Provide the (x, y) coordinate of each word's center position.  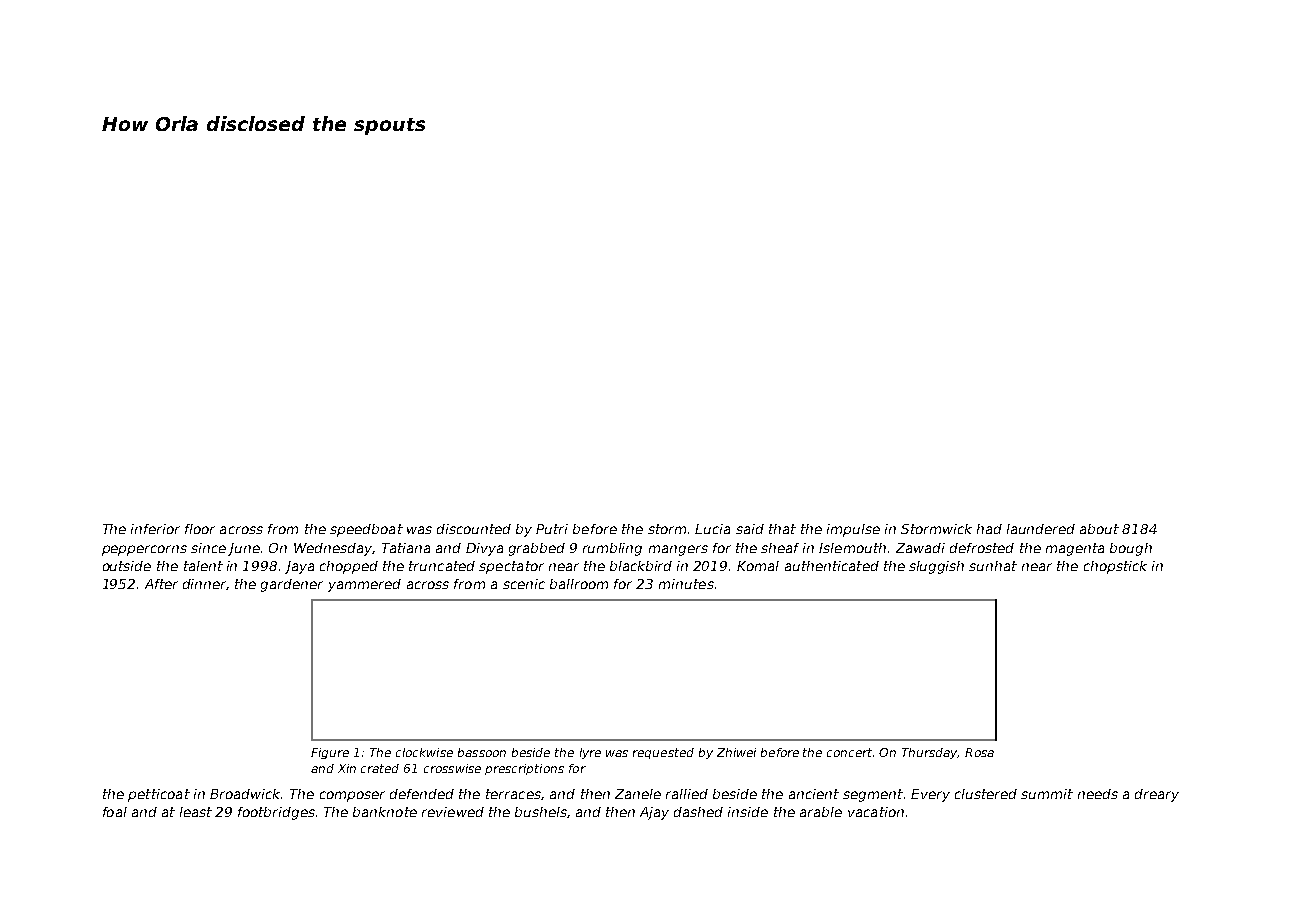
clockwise (424, 752)
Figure (330, 753)
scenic (524, 584)
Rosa (979, 752)
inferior (155, 529)
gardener (292, 585)
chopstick (1115, 567)
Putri (552, 529)
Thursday (930, 753)
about (1099, 529)
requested (663, 753)
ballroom (579, 584)
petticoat (159, 795)
